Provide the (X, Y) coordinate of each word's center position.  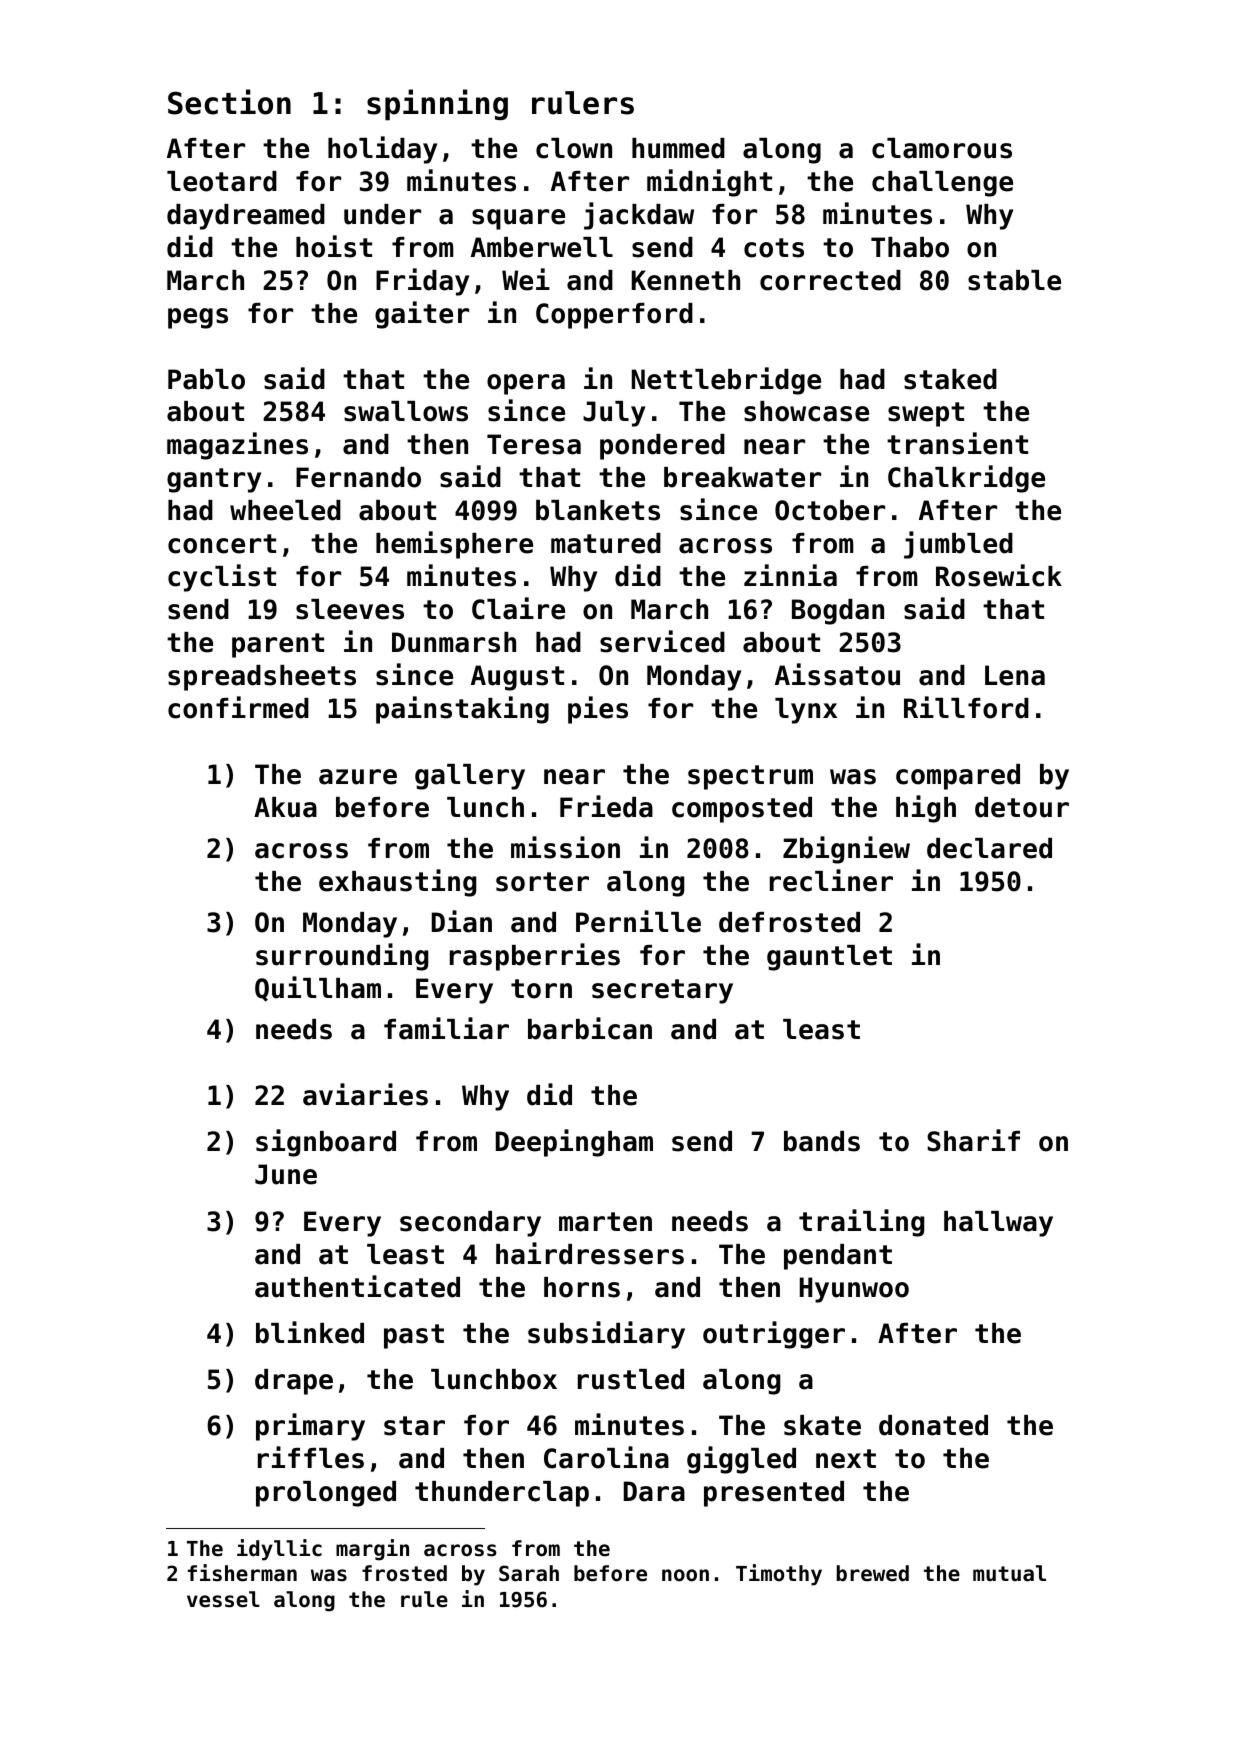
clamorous (942, 148)
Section (229, 102)
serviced (662, 641)
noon (685, 1575)
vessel (223, 1599)
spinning (437, 105)
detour (1022, 807)
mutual (1009, 1573)
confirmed (238, 707)
